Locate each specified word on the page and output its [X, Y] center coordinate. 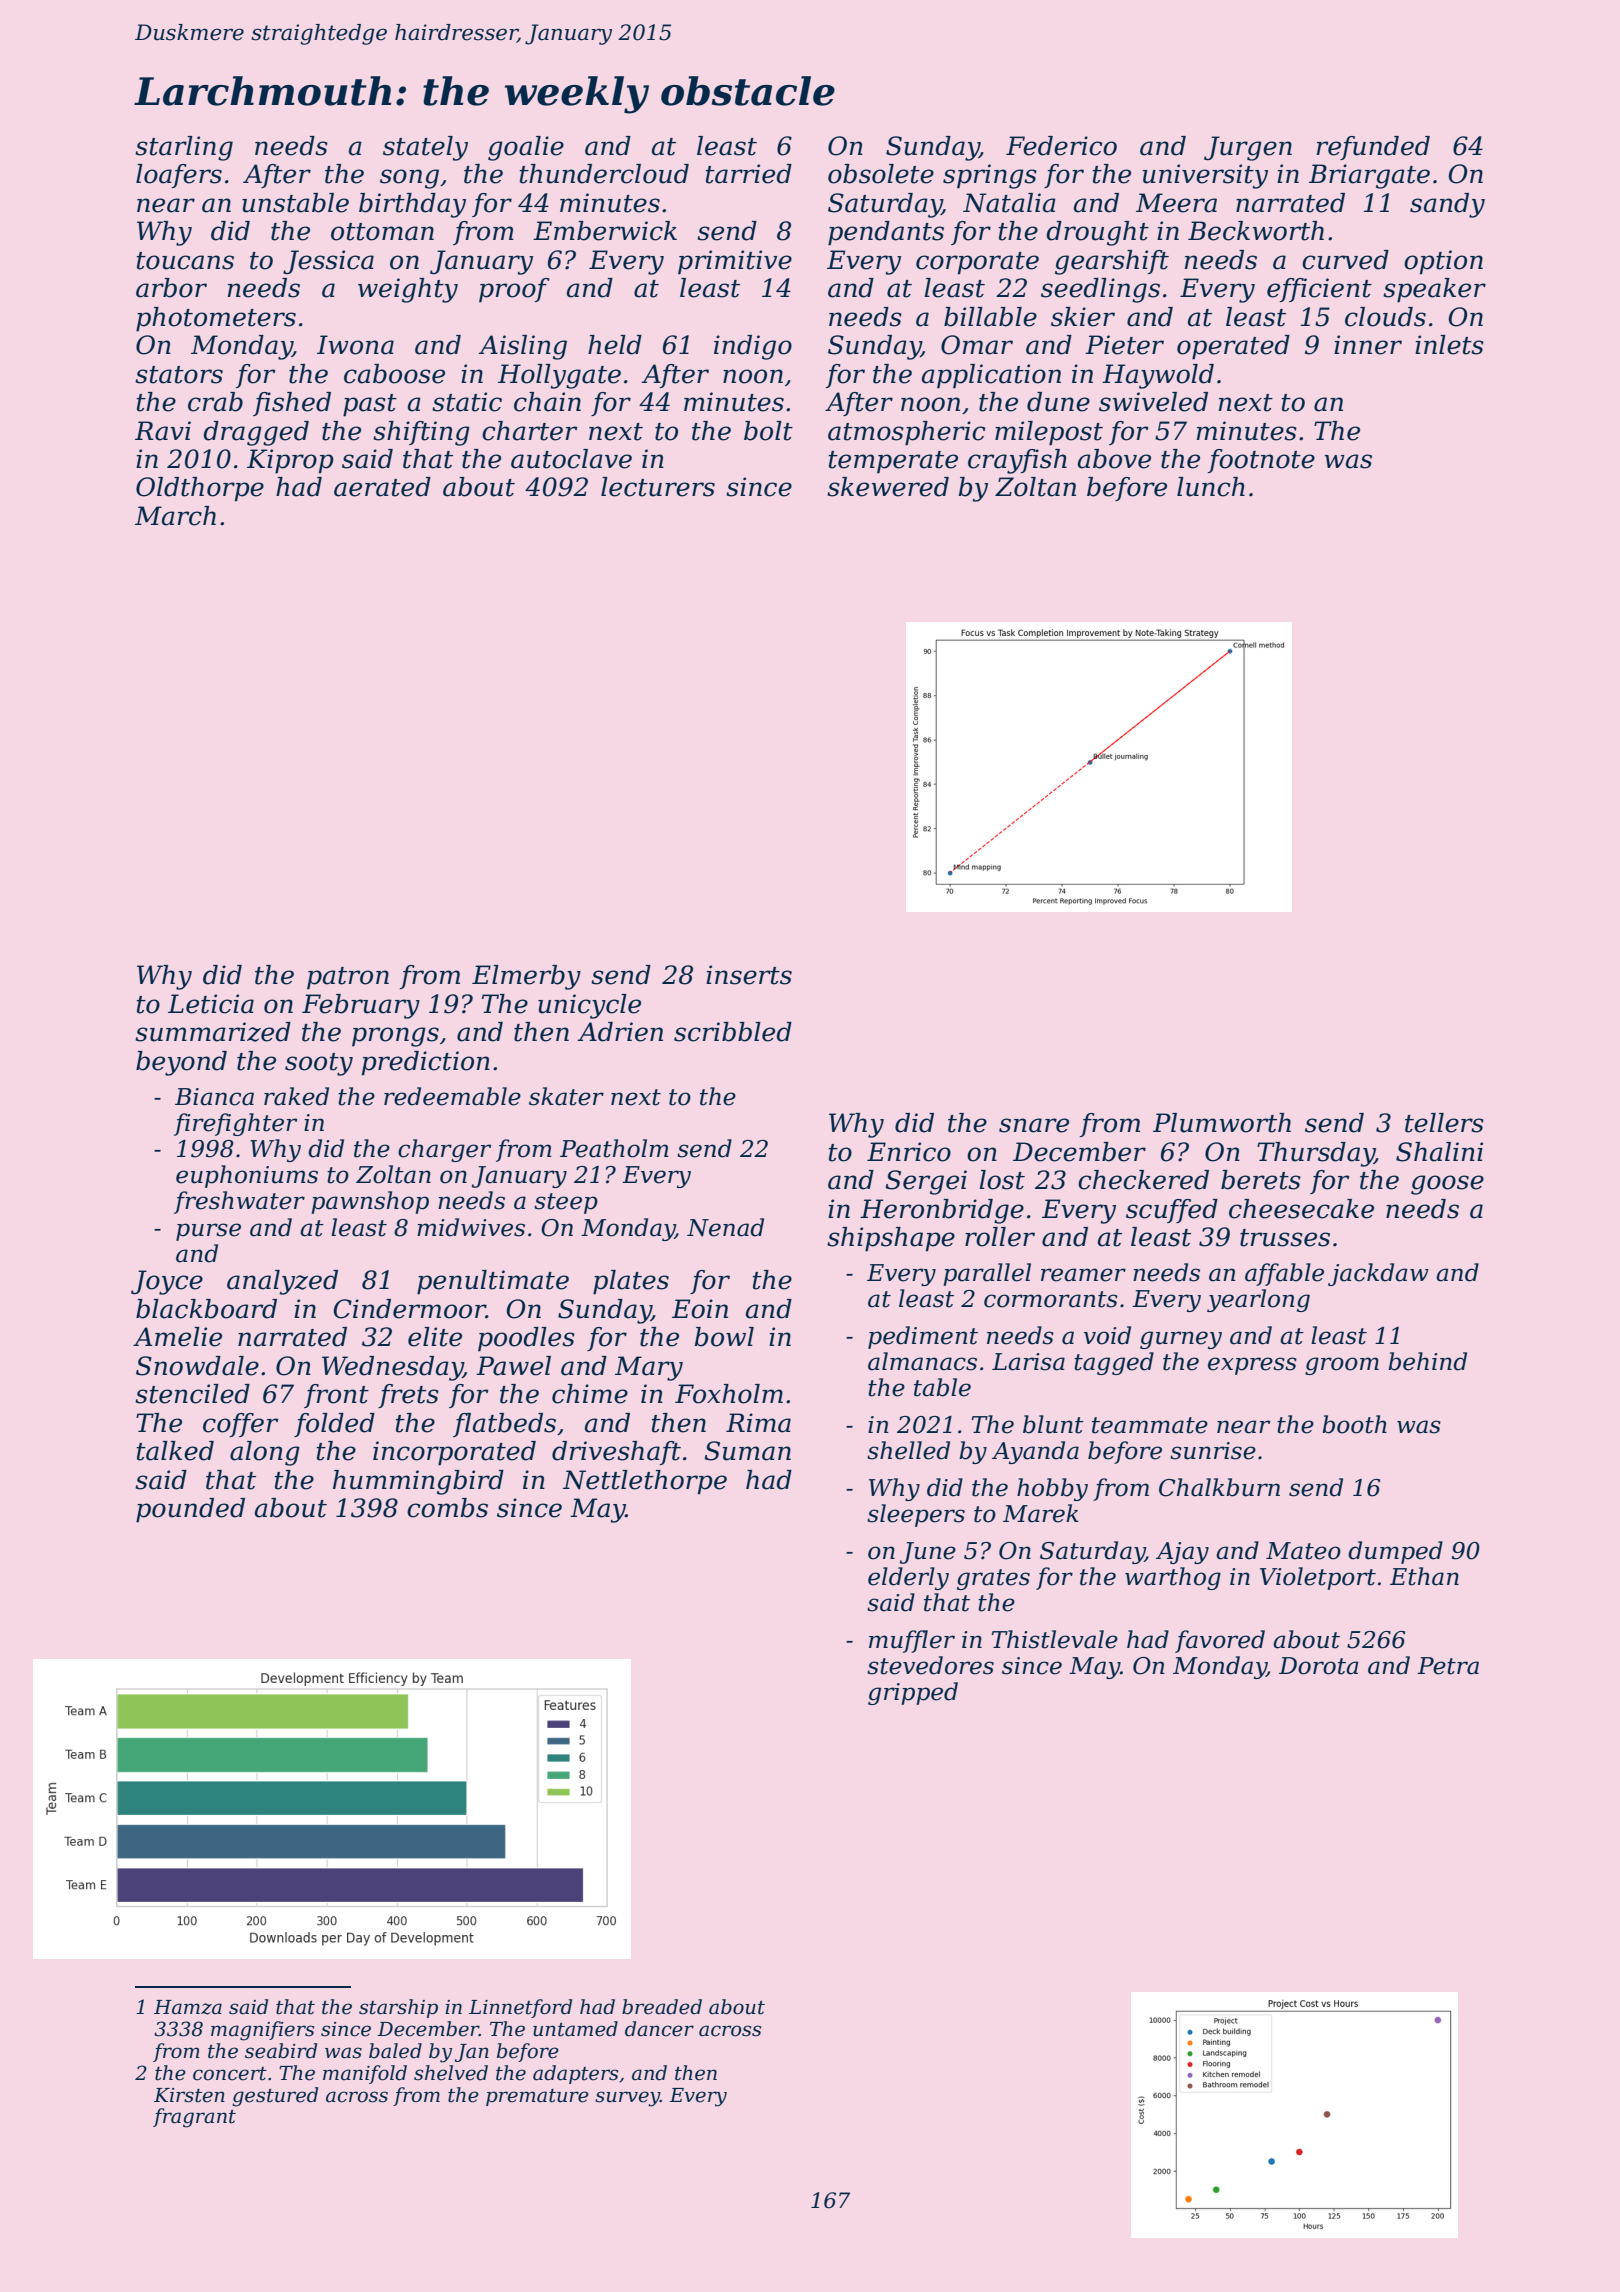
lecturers [658, 487]
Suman [747, 1451]
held [615, 345]
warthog [1173, 1578]
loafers [179, 176]
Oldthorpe [200, 489]
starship [398, 2008]
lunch [1211, 487]
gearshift [1112, 262]
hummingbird [418, 1482]
